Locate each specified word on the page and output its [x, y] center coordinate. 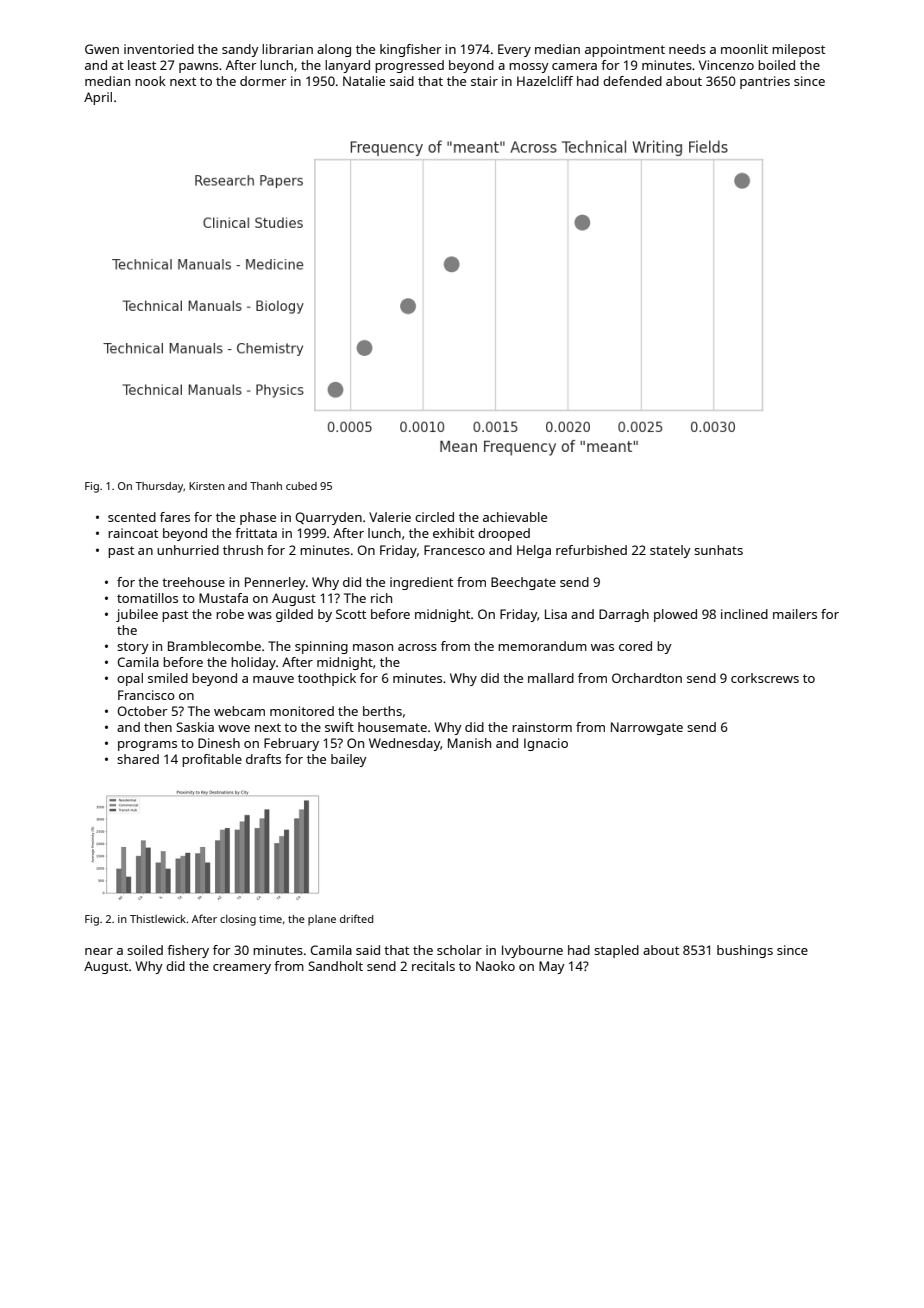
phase [258, 518]
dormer [263, 81]
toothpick [327, 679]
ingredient [421, 583]
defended [632, 81]
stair [484, 81]
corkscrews [765, 678]
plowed [675, 615]
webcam [239, 711]
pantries [765, 82]
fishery [188, 951]
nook [150, 81]
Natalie [364, 81]
